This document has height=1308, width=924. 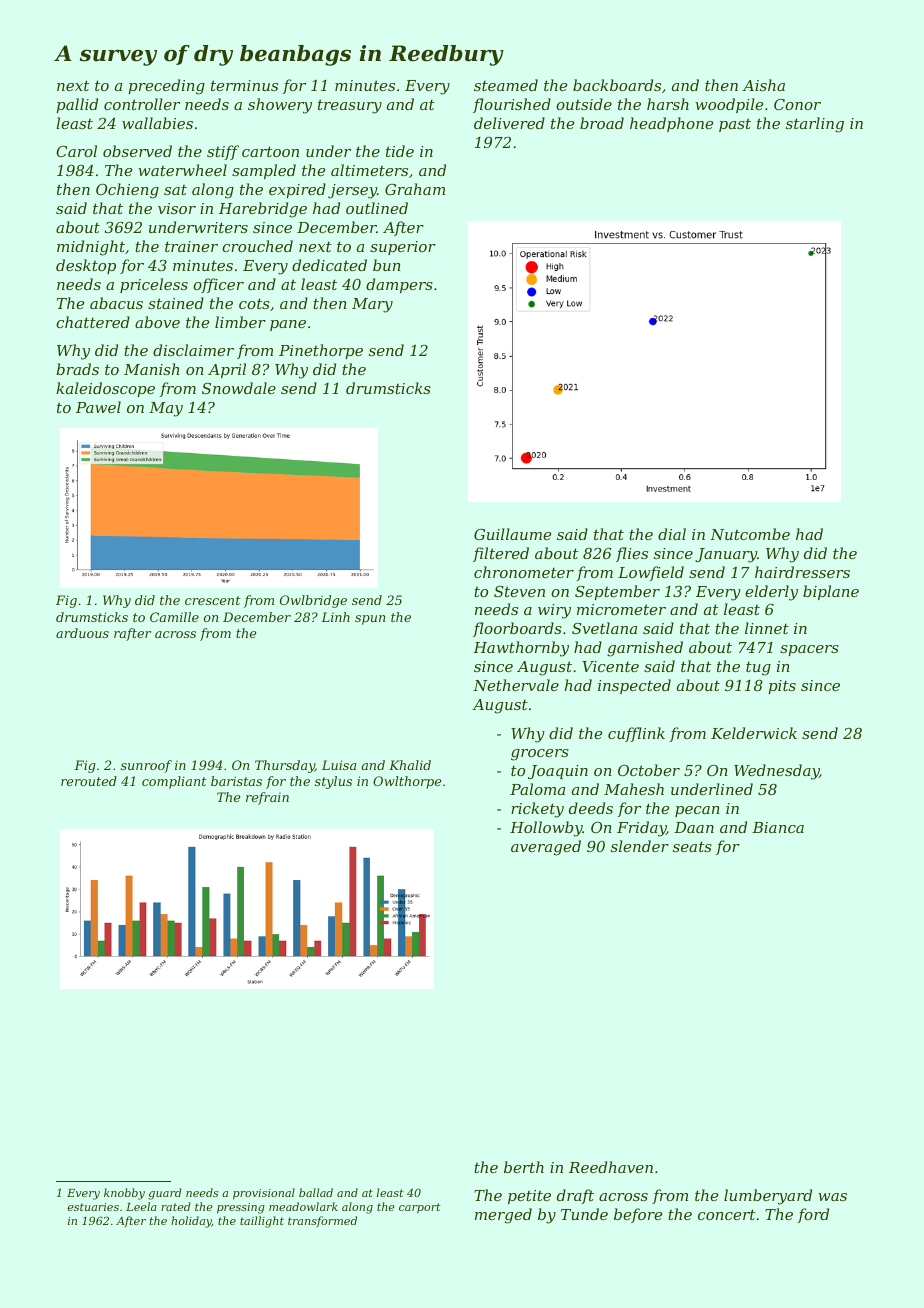 What do you see at coordinates (610, 666) in the document?
I see `Vicente` at bounding box center [610, 666].
